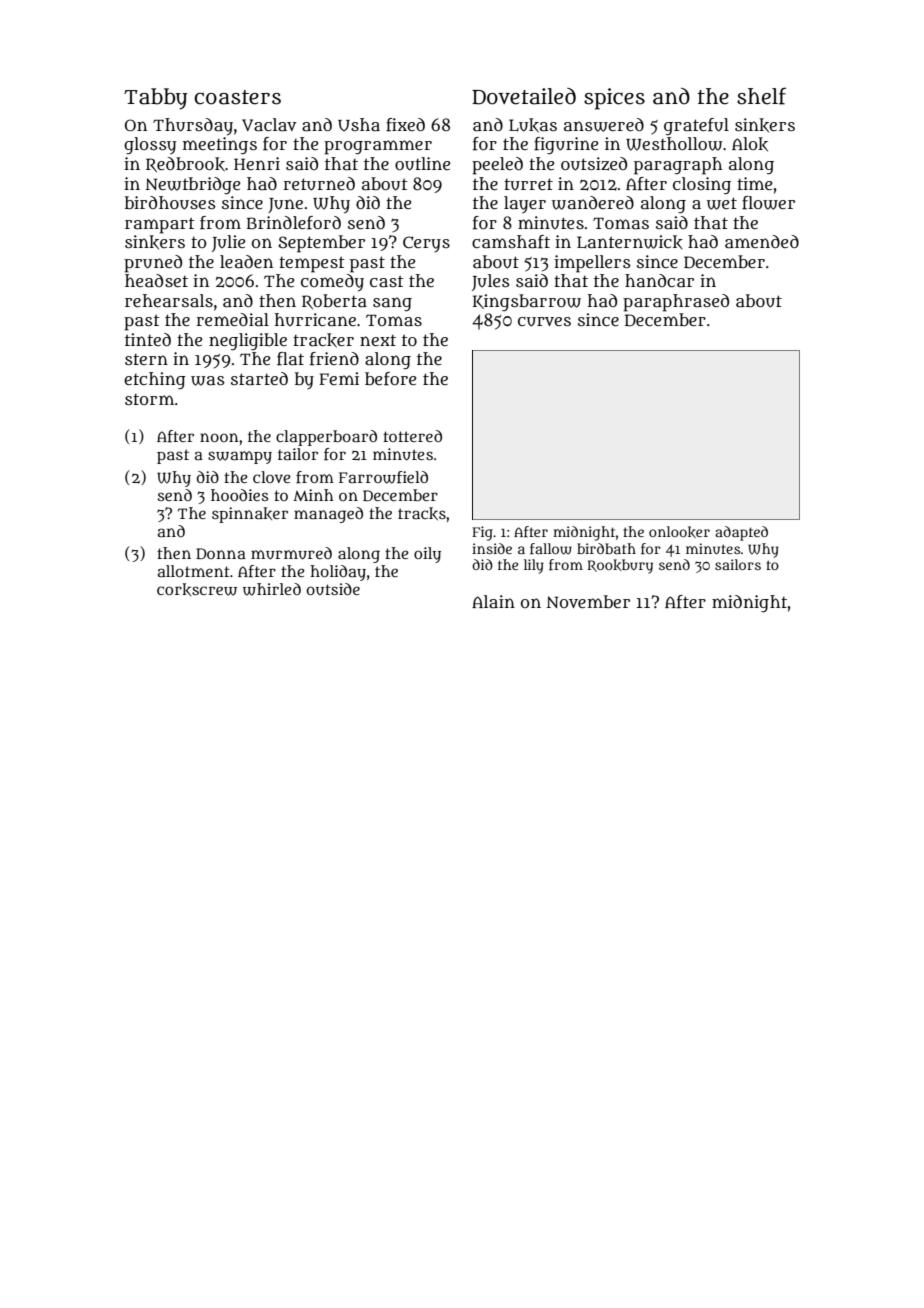 This document has height=1308, width=924. Describe the element at coordinates (333, 589) in the document. I see `outside` at that location.
